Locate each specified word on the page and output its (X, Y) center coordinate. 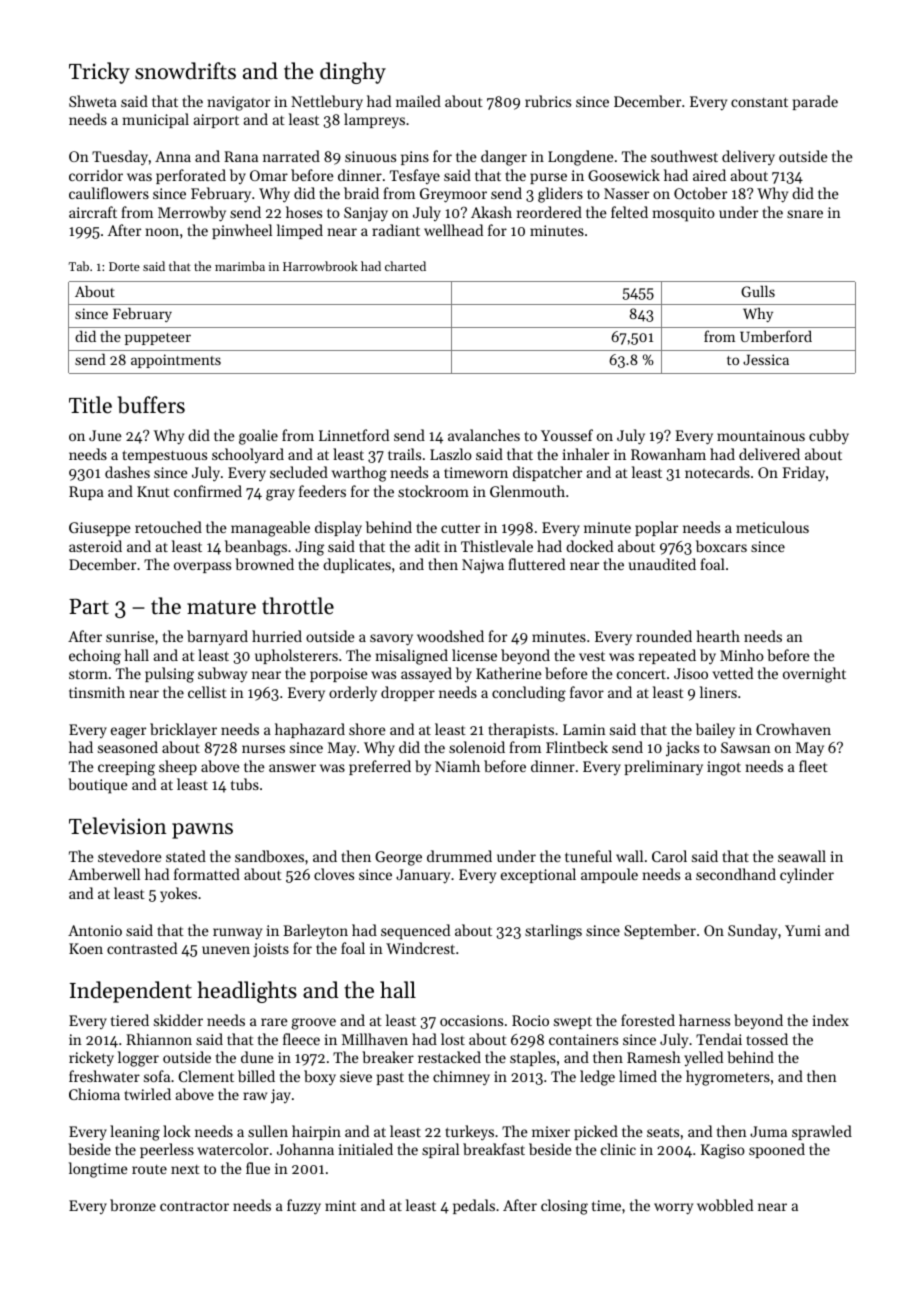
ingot (724, 768)
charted (405, 266)
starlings (553, 932)
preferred (380, 767)
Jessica (766, 359)
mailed (418, 101)
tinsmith (97, 692)
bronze (133, 1205)
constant (759, 102)
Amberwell (104, 874)
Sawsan (746, 747)
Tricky (99, 73)
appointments (176, 361)
